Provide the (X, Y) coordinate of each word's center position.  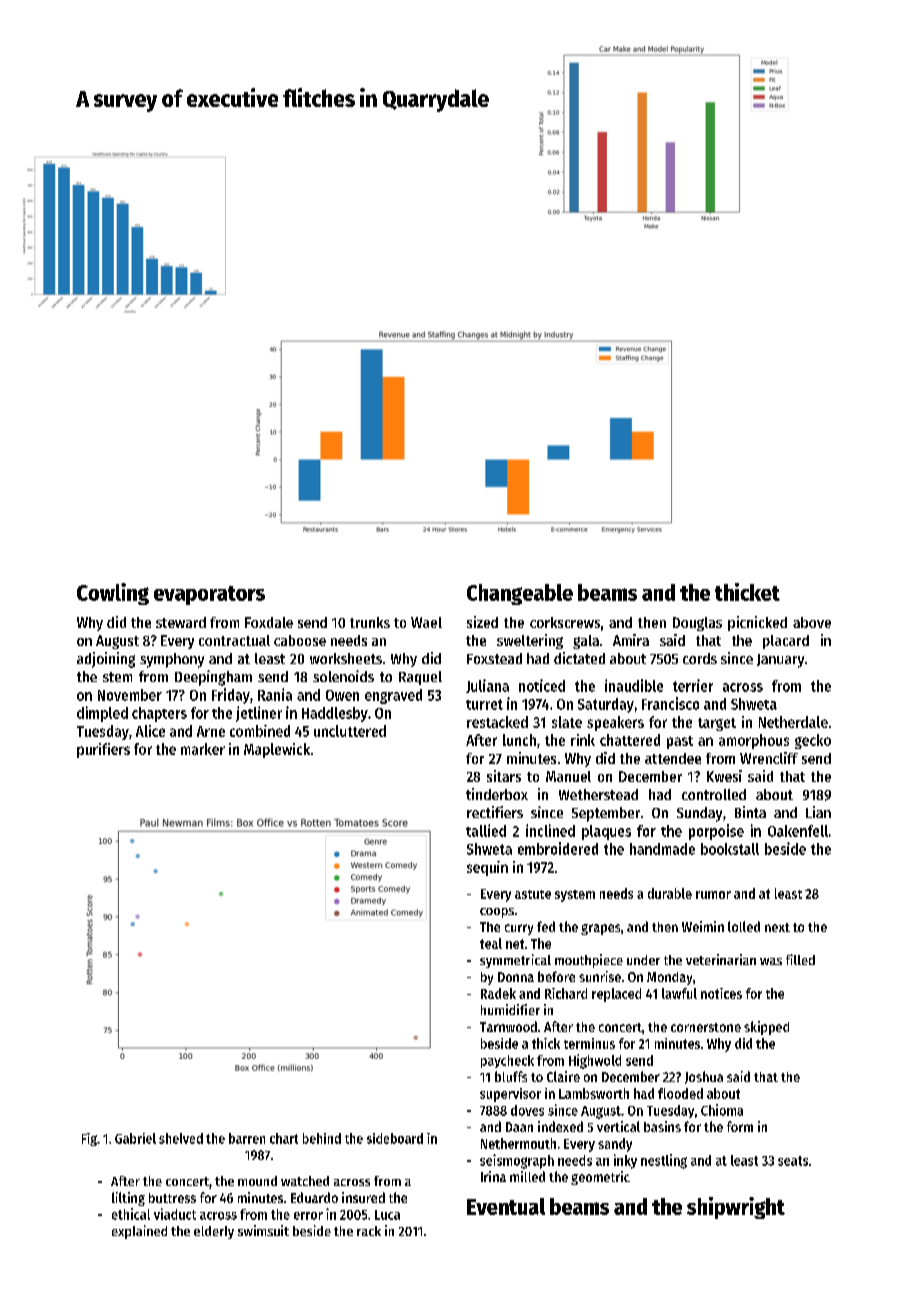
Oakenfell (798, 831)
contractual (234, 640)
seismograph (517, 1161)
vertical (618, 1126)
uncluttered (350, 731)
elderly (214, 1232)
